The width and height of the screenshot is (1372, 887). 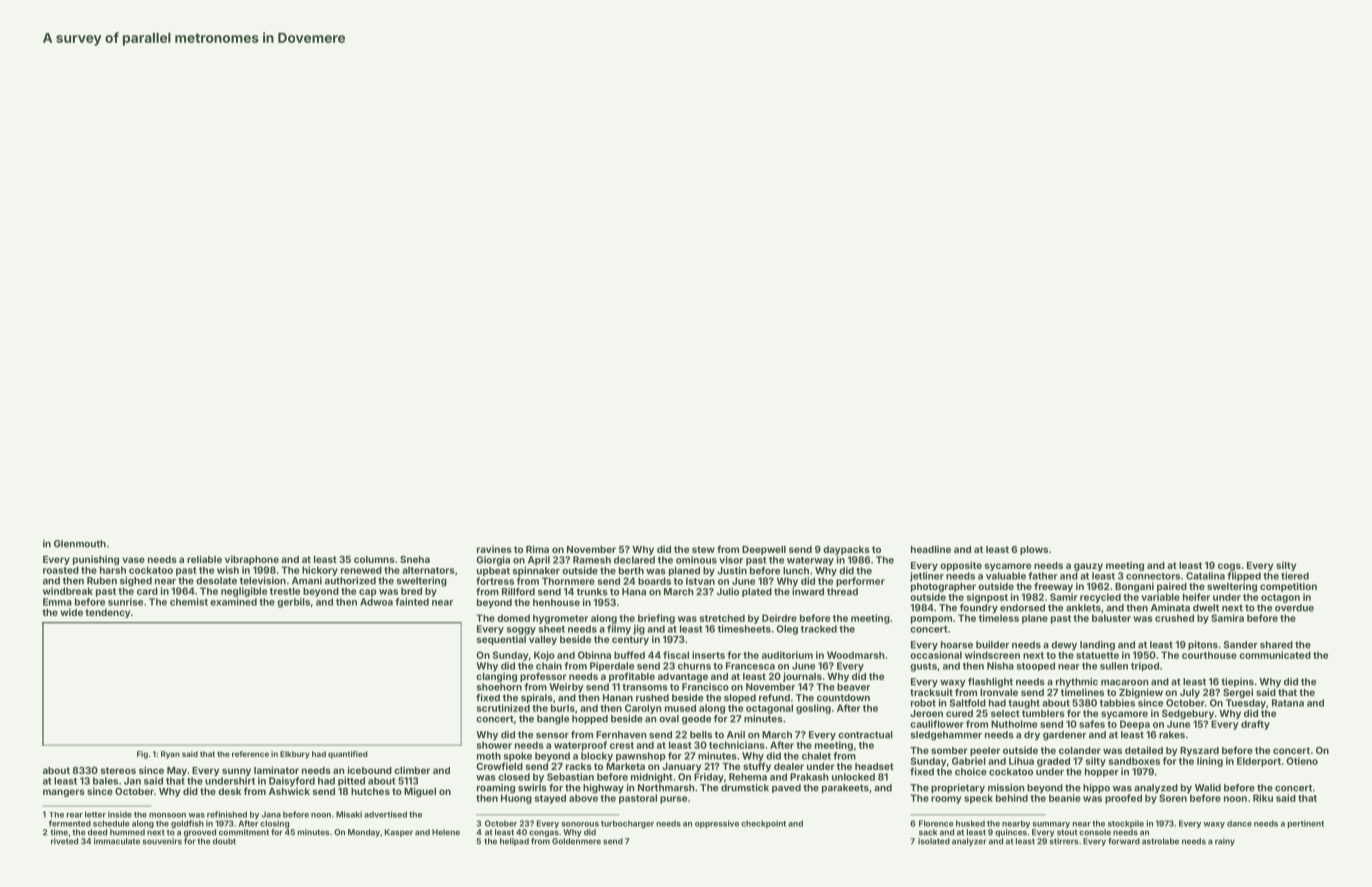 What do you see at coordinates (224, 841) in the screenshot?
I see `doubt` at bounding box center [224, 841].
